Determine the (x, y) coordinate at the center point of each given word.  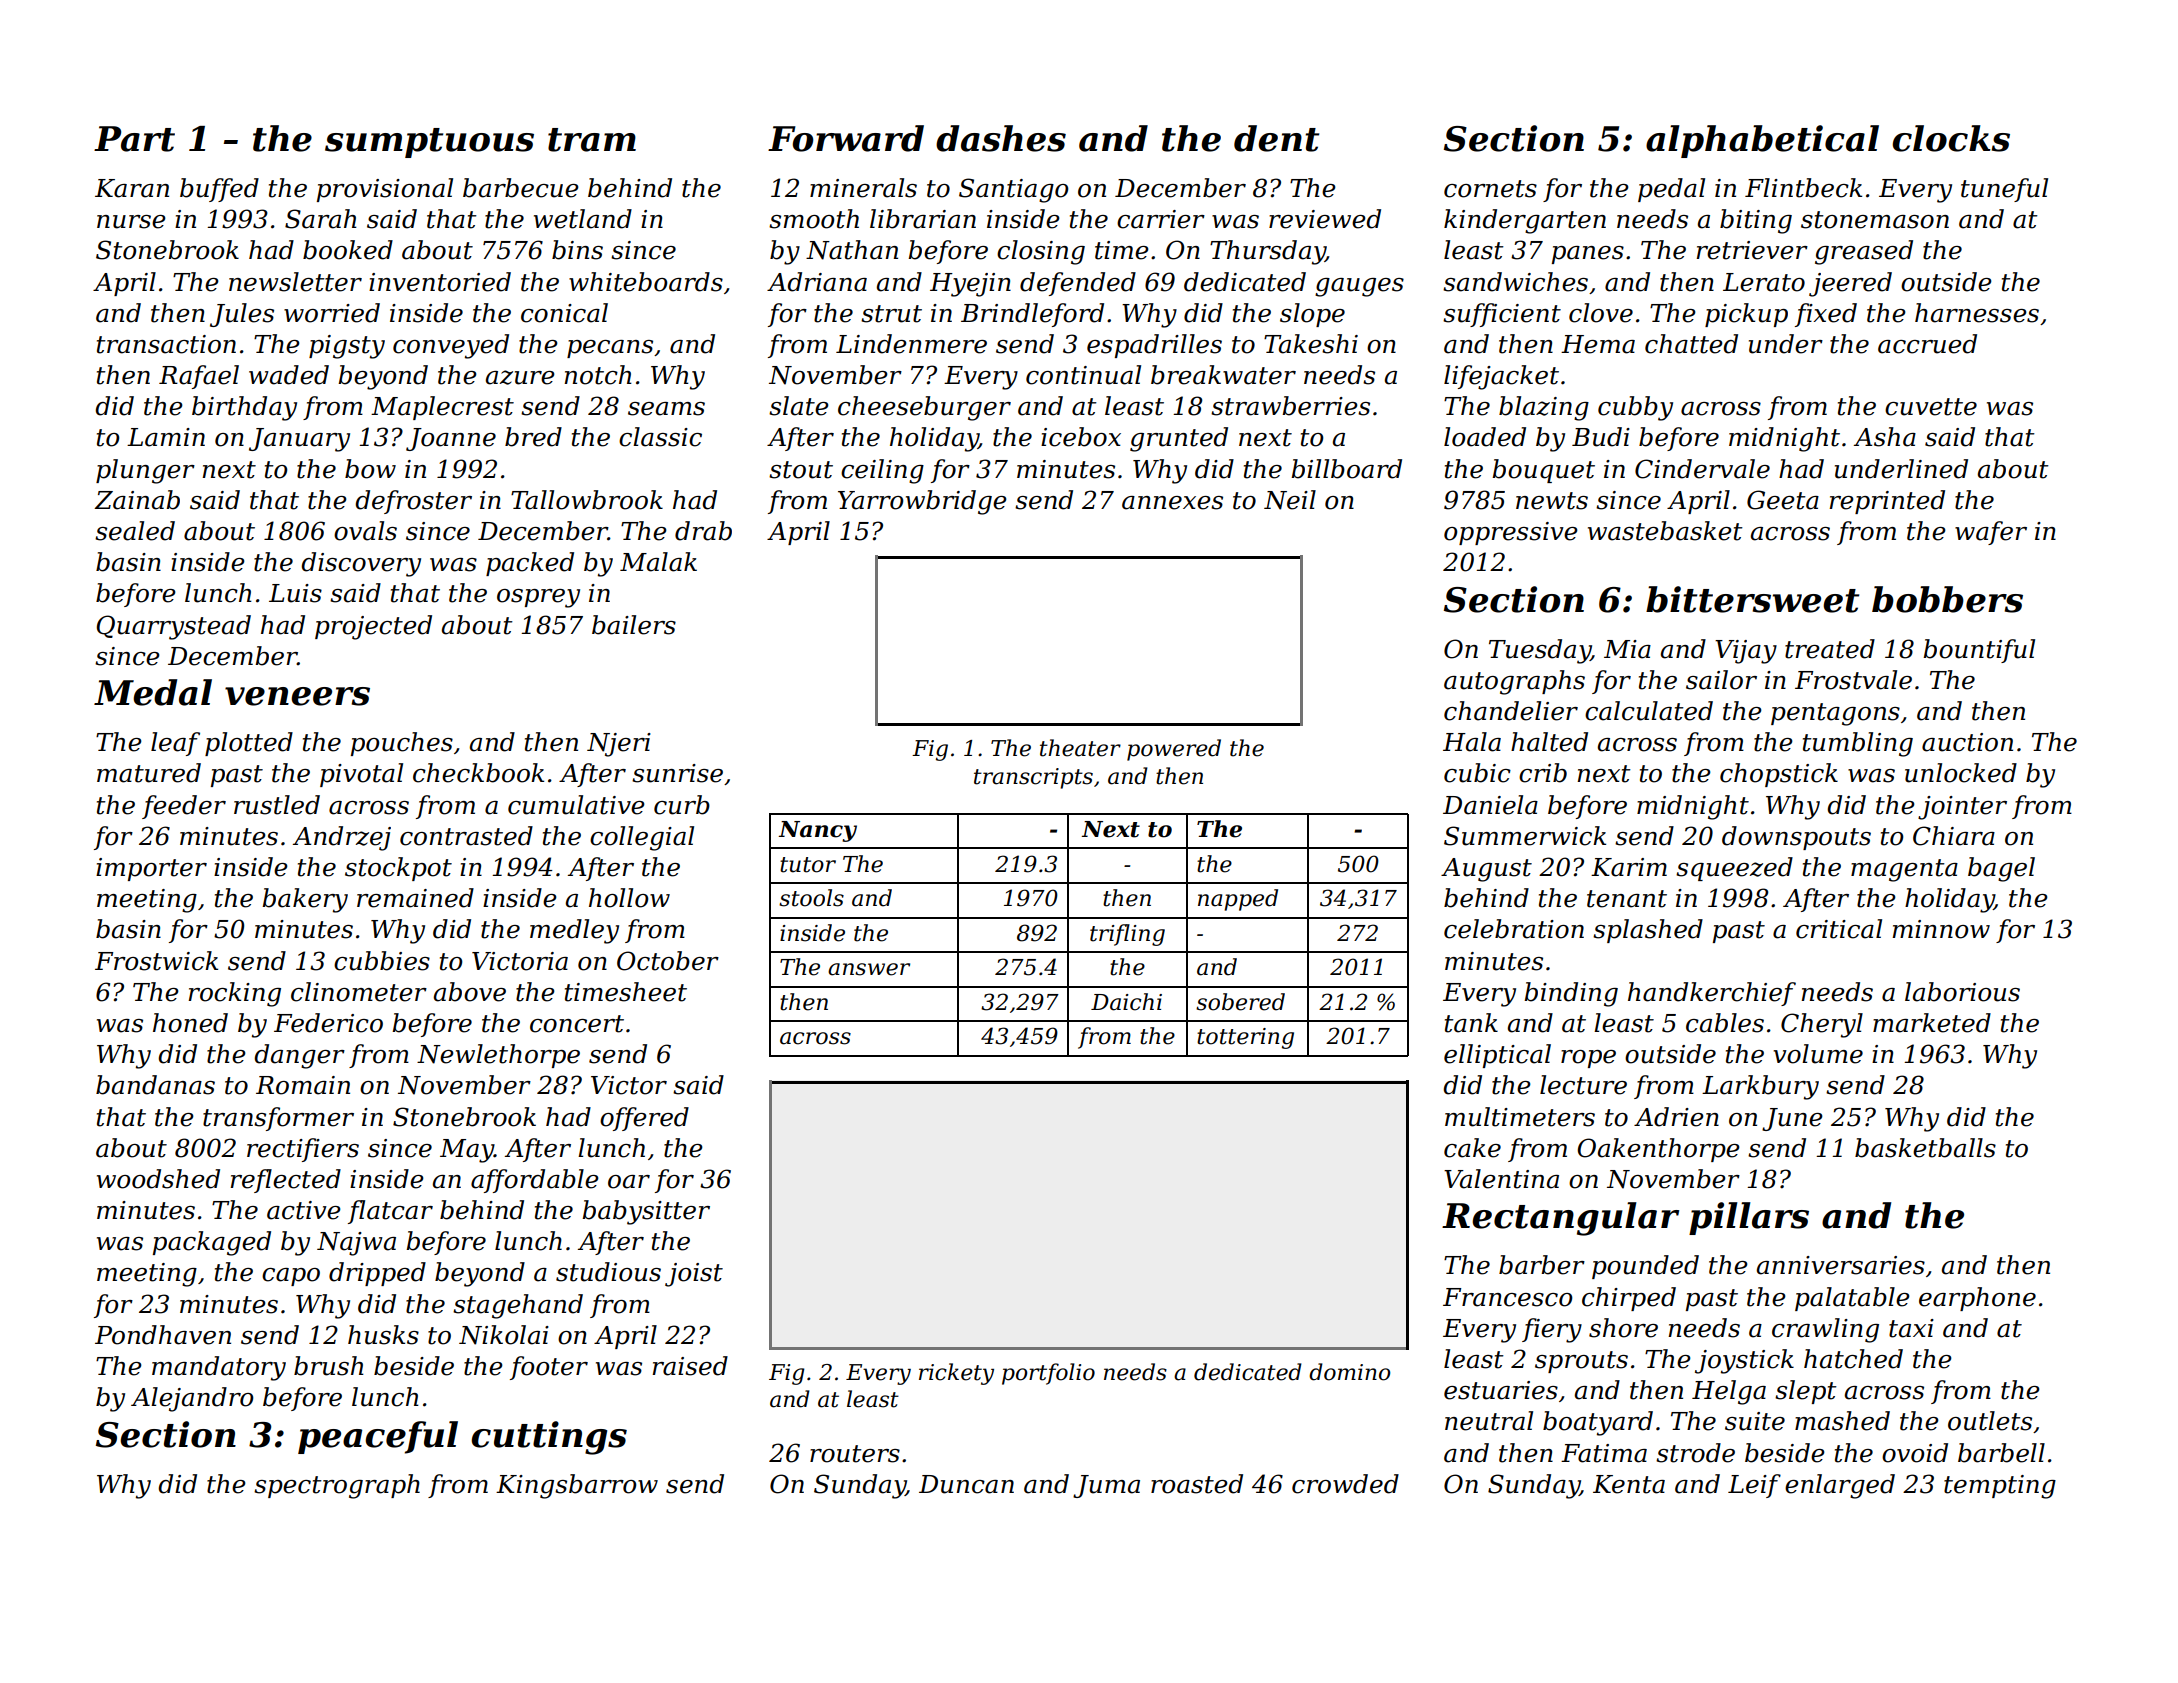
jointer (1962, 808)
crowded (1345, 1484)
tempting (2000, 1487)
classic (660, 437)
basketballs (1925, 1148)
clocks (1951, 138)
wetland (583, 219)
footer (549, 1368)
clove (1601, 313)
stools (811, 898)
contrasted (466, 836)
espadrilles (1154, 346)
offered (644, 1119)
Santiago (1013, 190)
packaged (212, 1243)
